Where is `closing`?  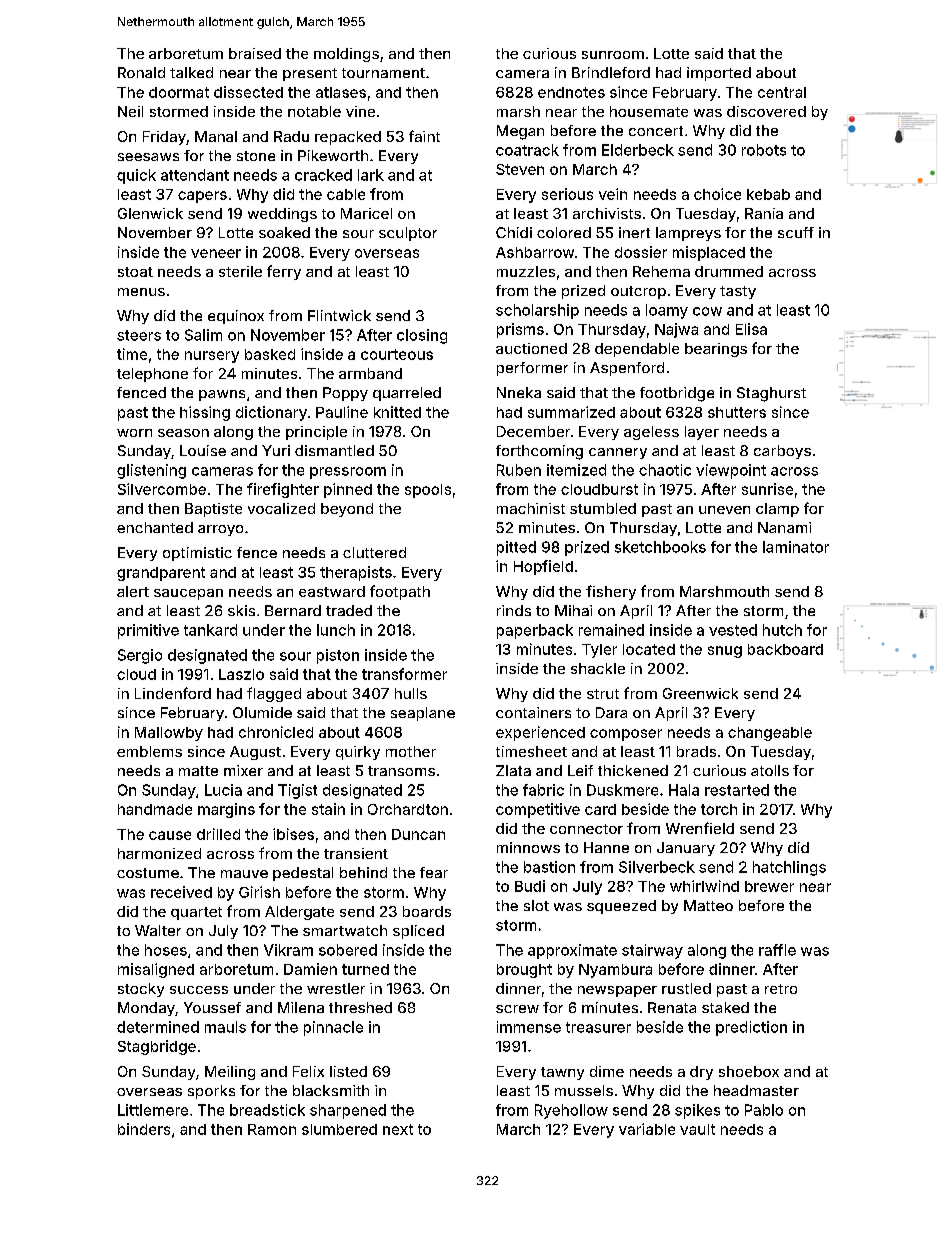
closing is located at coordinates (422, 336).
